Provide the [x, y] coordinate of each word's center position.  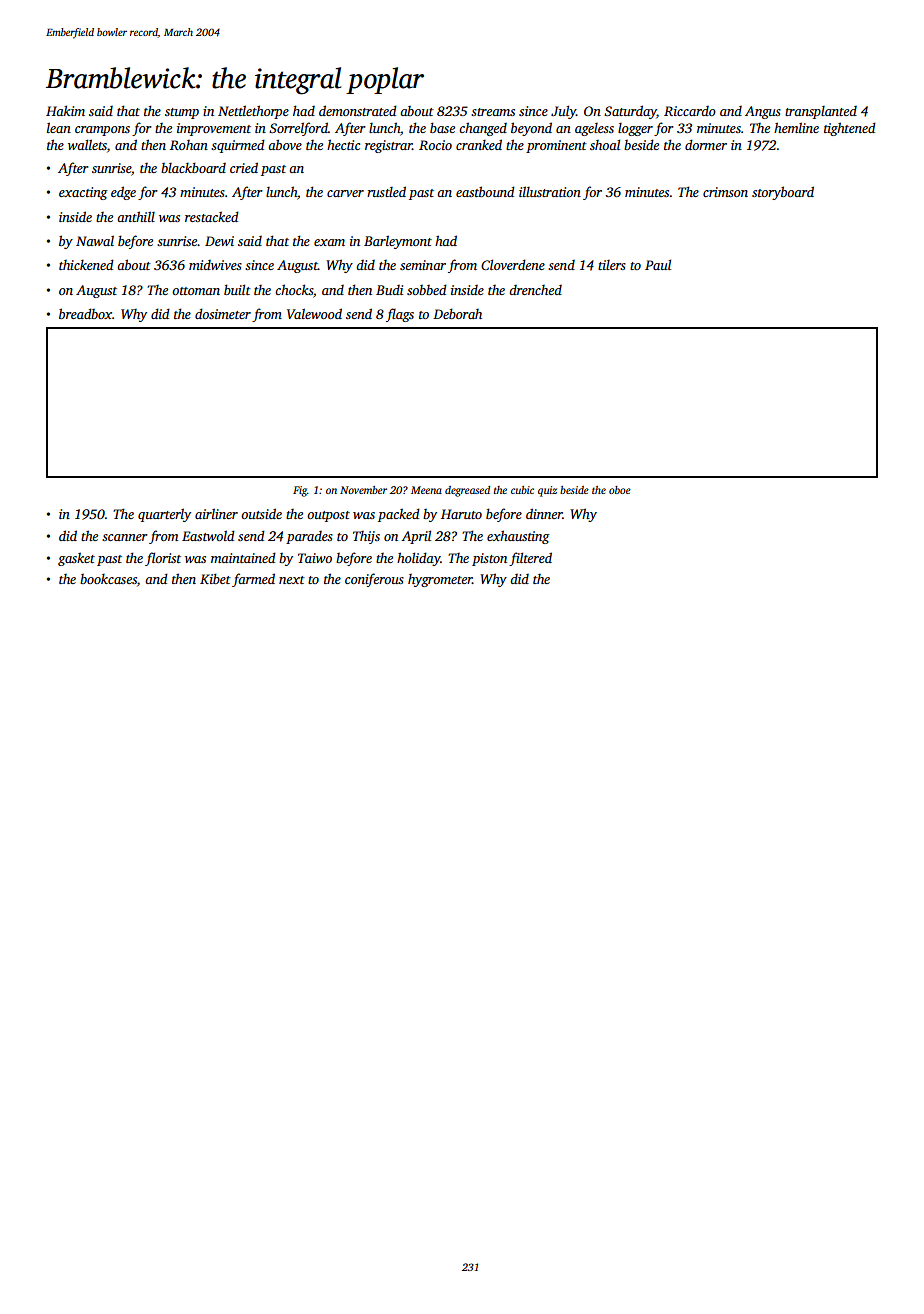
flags [400, 315]
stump [182, 113]
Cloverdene [513, 264]
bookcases [108, 578]
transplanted [821, 112]
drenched [535, 290]
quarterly [164, 515]
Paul [658, 264]
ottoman [196, 291]
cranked [479, 144]
